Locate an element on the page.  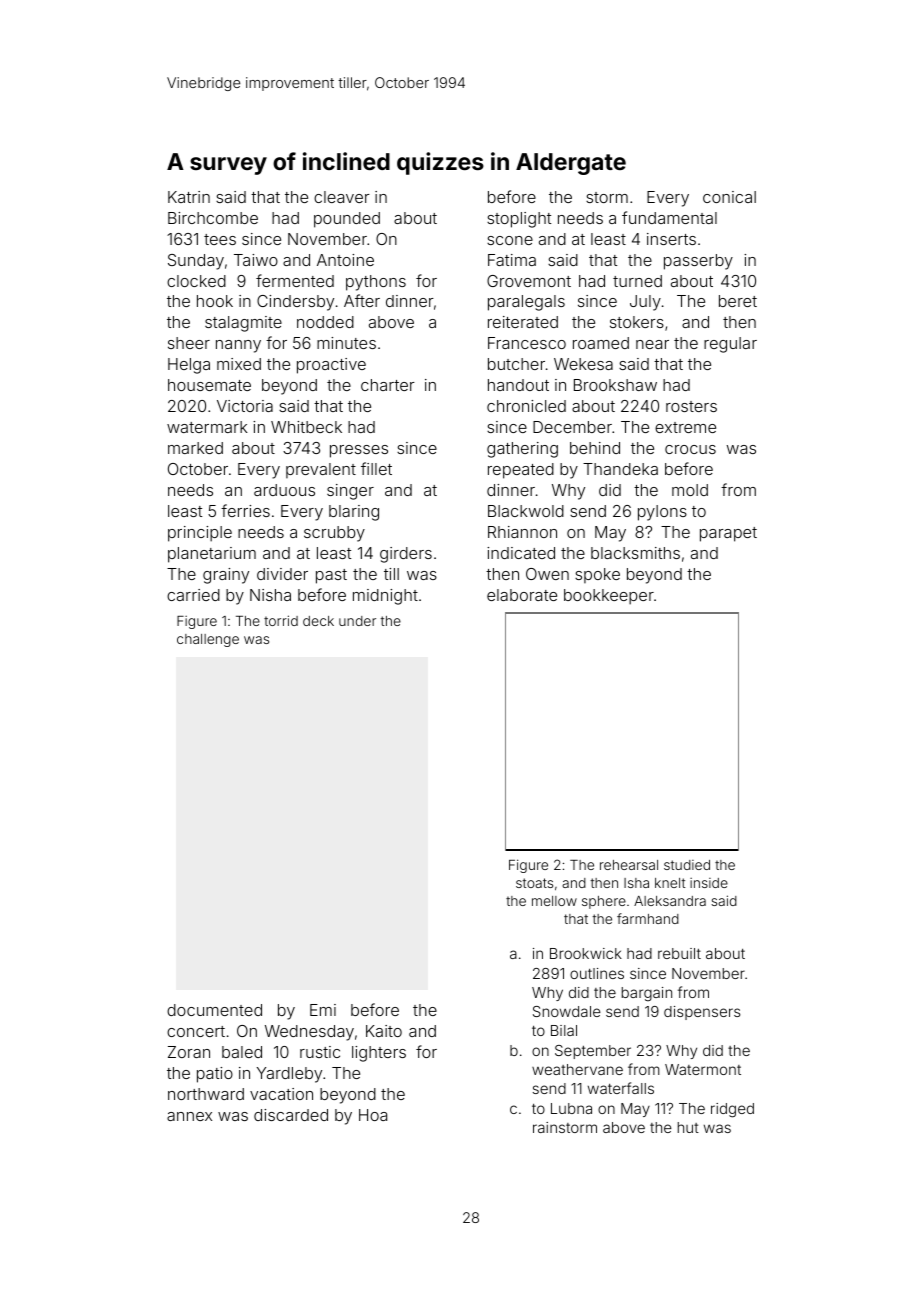
cleaver is located at coordinates (342, 197).
